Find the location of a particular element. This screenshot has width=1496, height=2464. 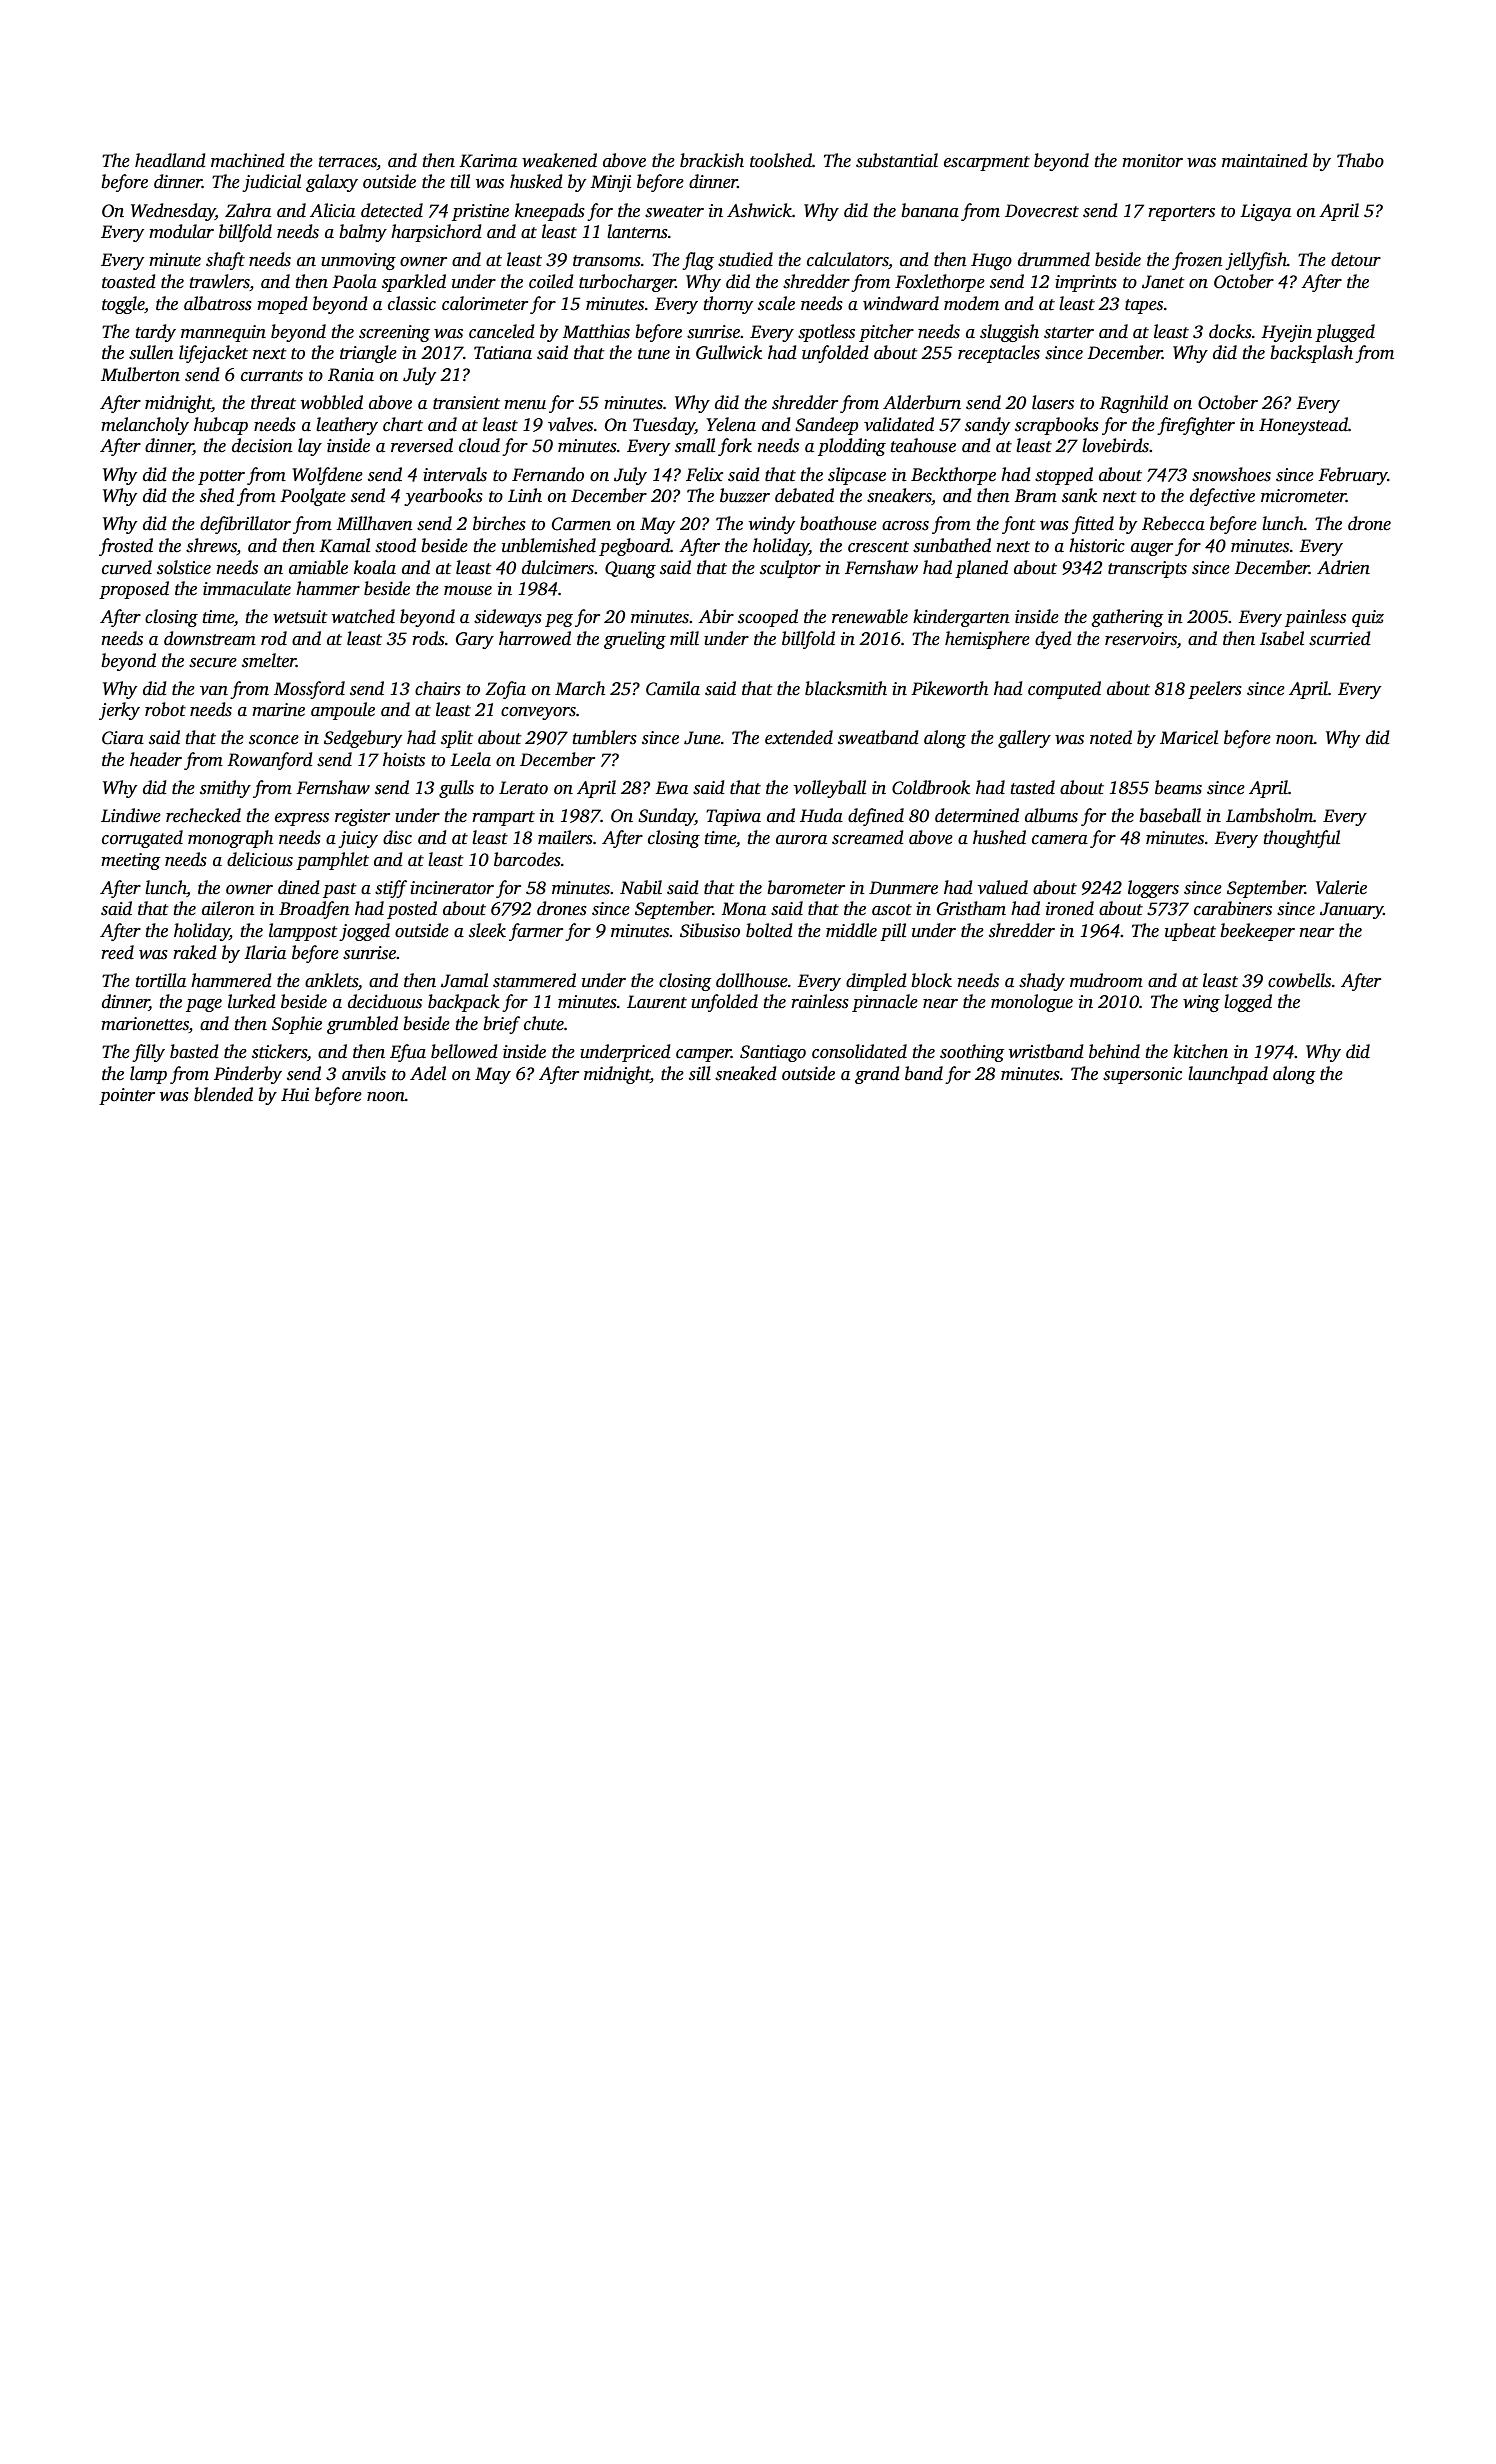

Tuesday is located at coordinates (664, 426).
